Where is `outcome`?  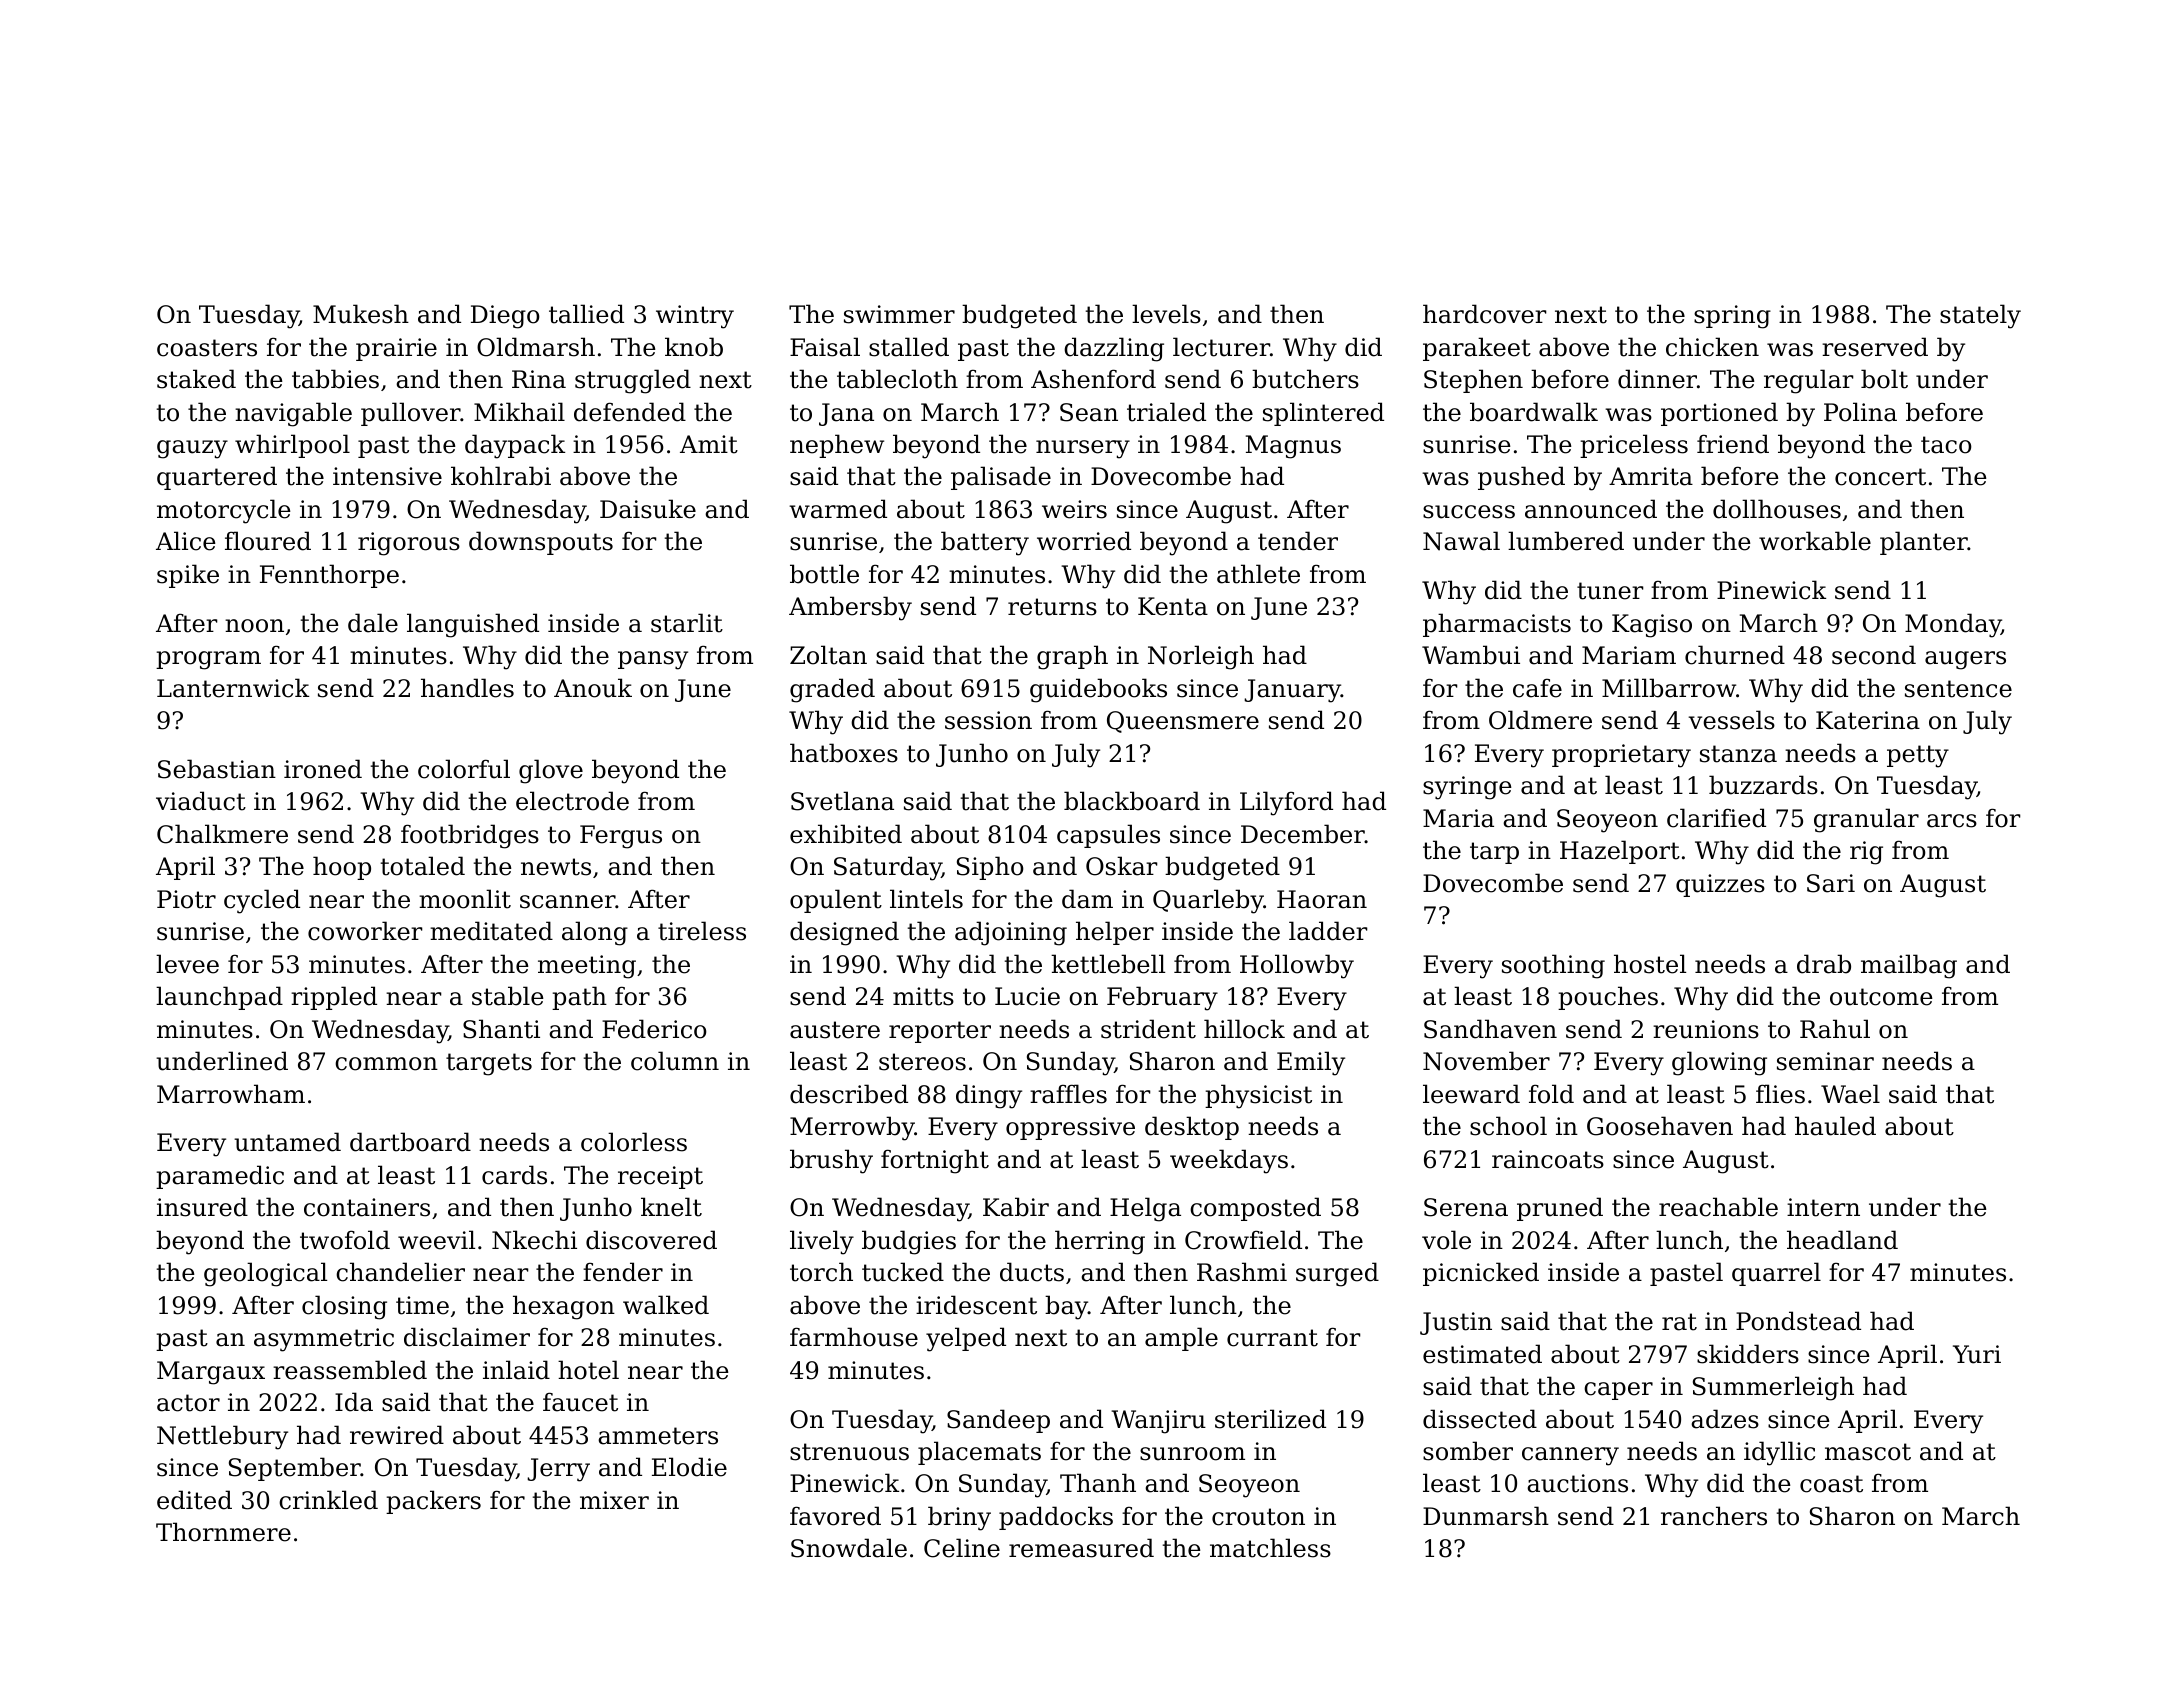
outcome is located at coordinates (1881, 997).
